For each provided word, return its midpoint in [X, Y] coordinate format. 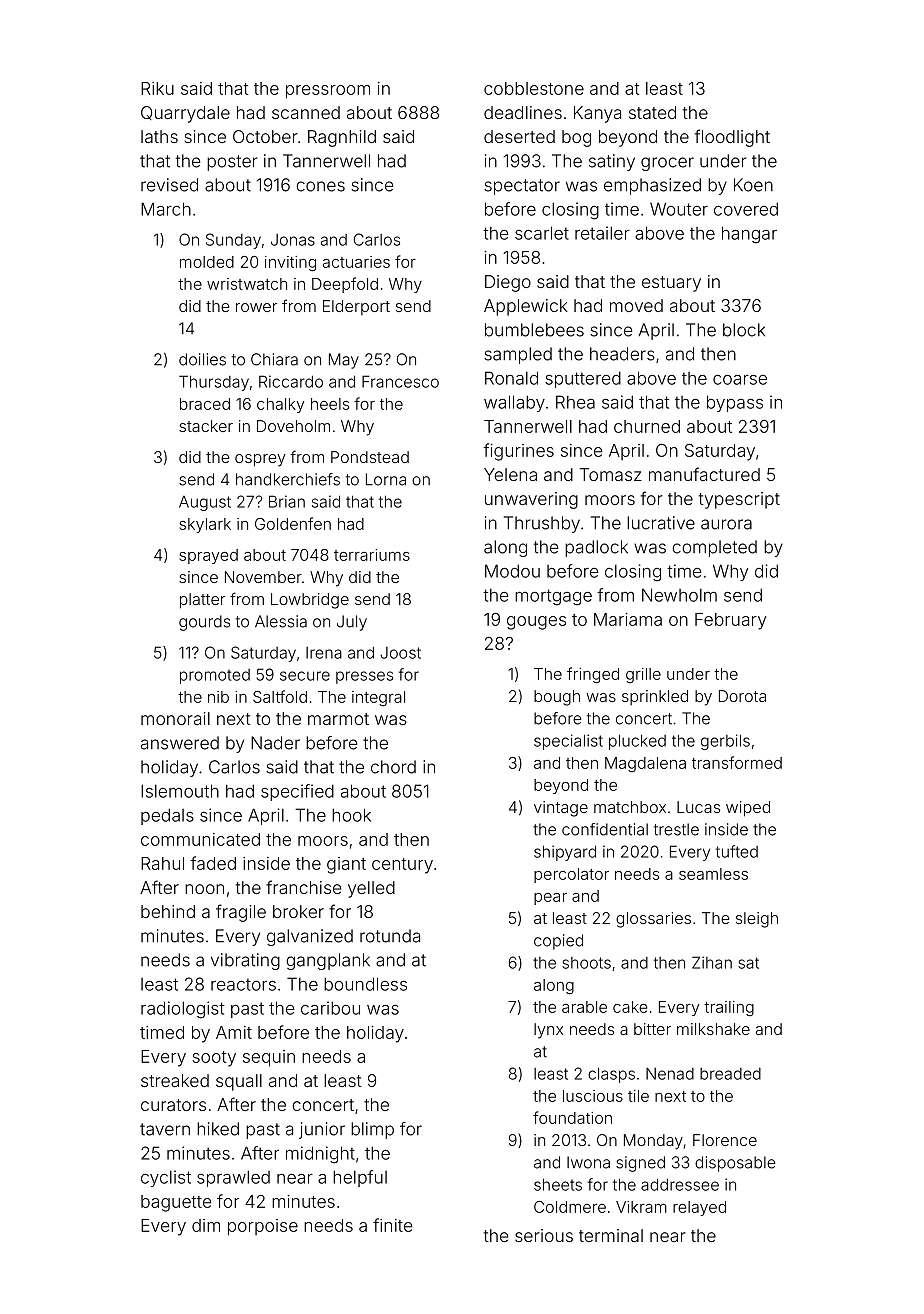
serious [544, 1235]
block [744, 330]
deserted [519, 136]
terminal [611, 1235]
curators [173, 1105]
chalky [280, 405]
